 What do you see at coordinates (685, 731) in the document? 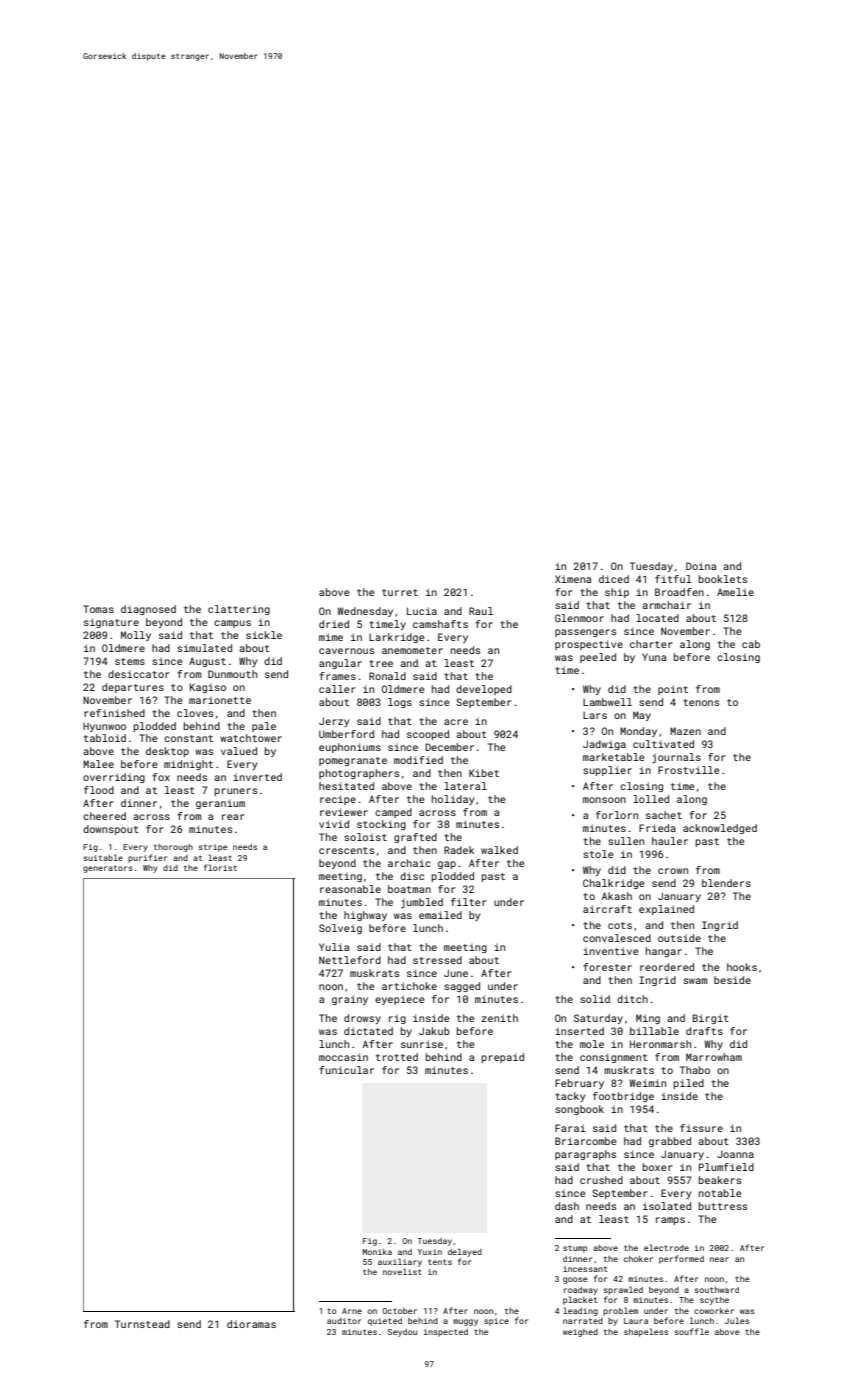
I see `Mazen` at bounding box center [685, 731].
